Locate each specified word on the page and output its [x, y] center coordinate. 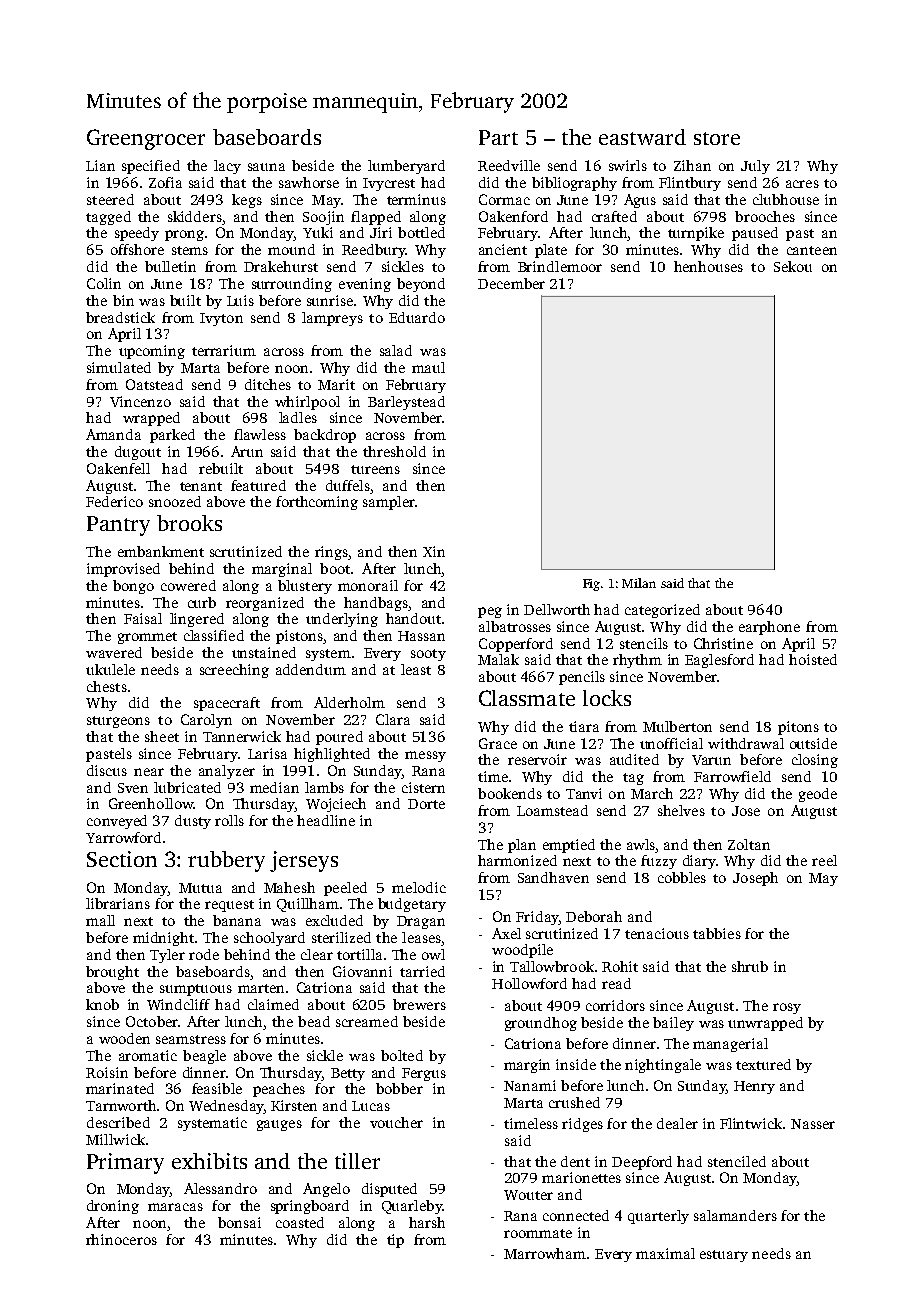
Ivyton [221, 319]
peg [490, 612]
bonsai [239, 1222]
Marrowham [545, 1253]
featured [258, 485]
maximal [665, 1253]
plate [551, 251]
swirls [628, 165]
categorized [662, 611]
